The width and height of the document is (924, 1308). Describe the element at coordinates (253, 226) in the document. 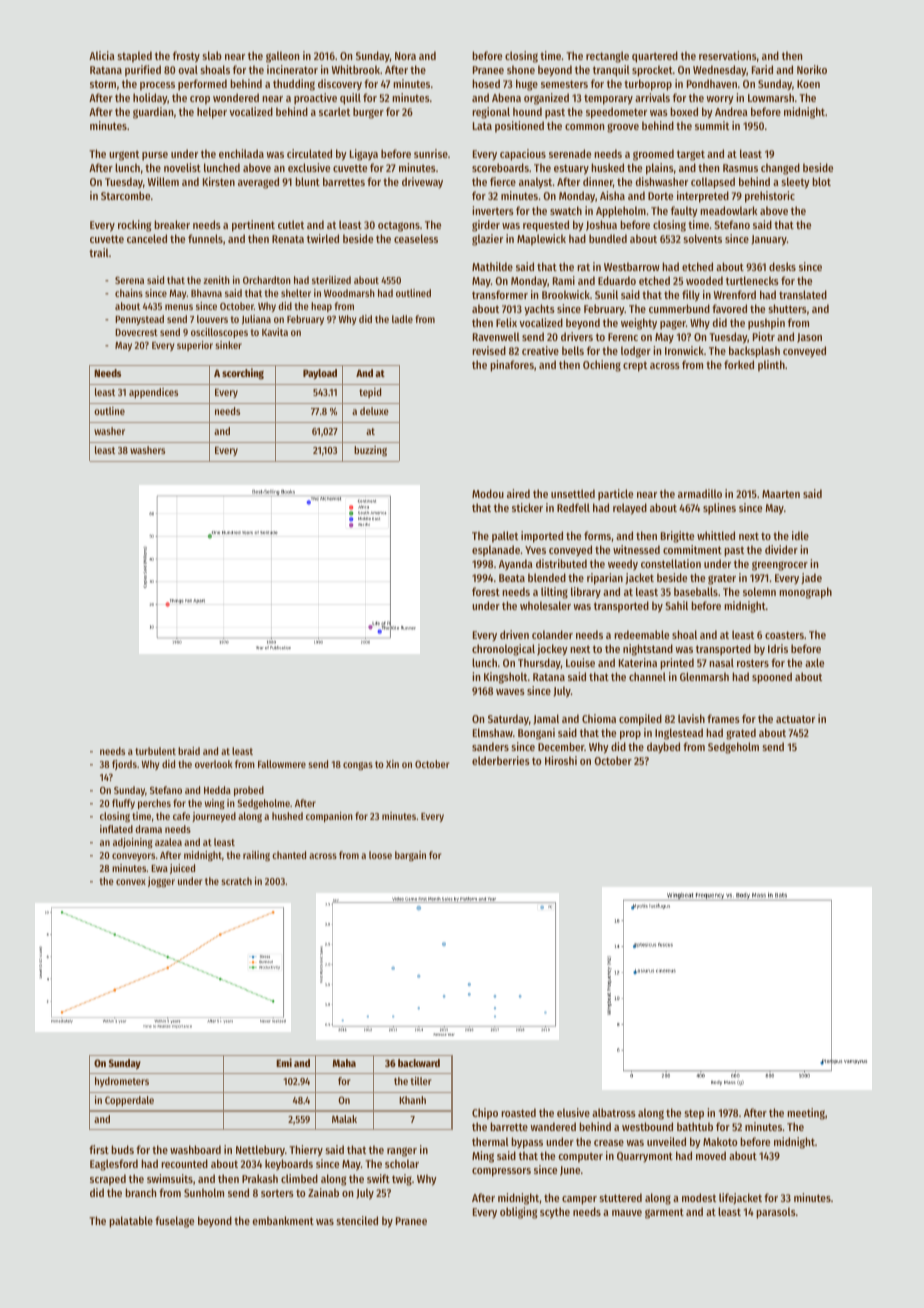

I see `pertinent` at that location.
